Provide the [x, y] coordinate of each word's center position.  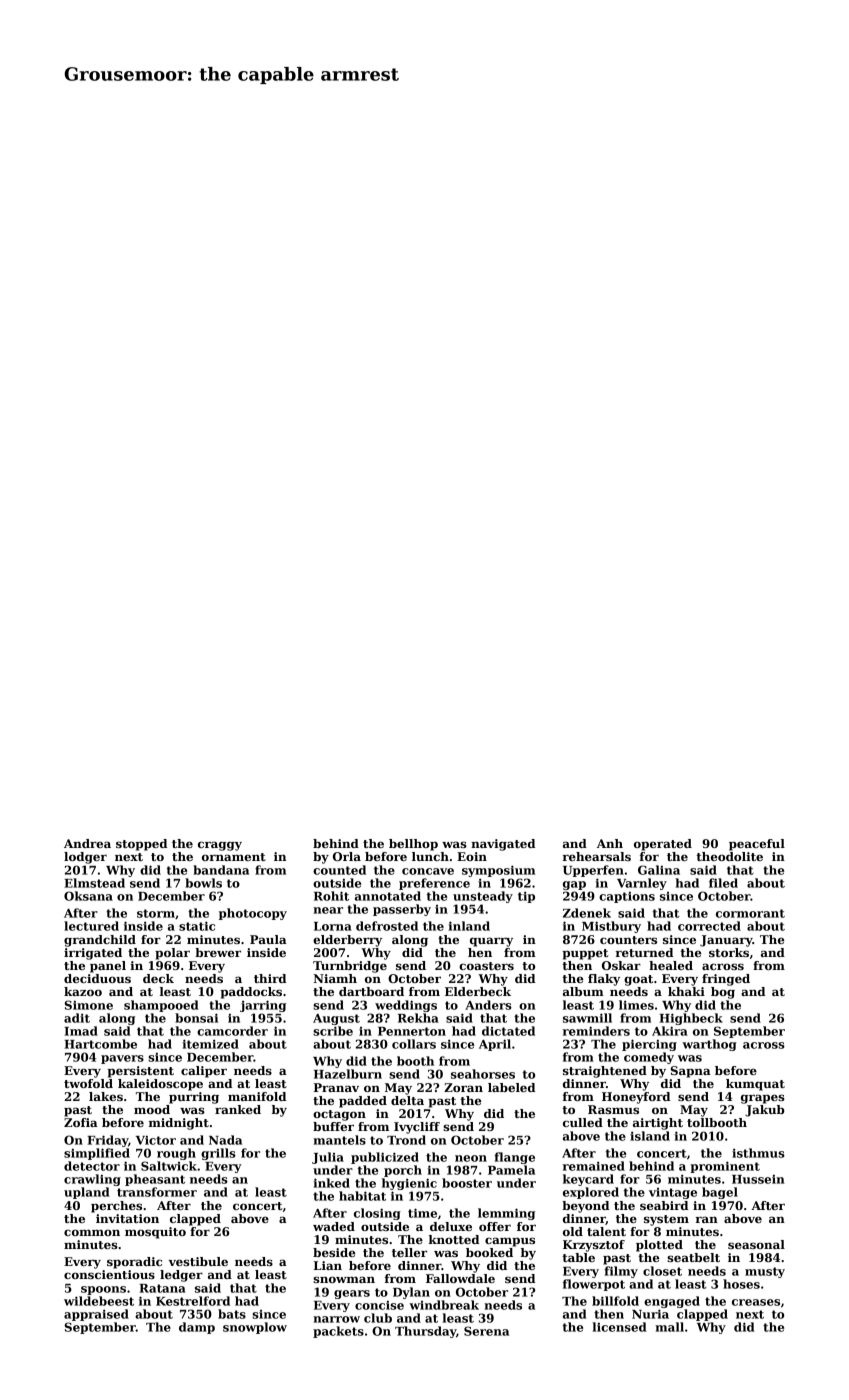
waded [334, 1226]
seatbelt [693, 1257]
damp [197, 1328]
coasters [486, 966]
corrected [709, 926]
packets [338, 1332]
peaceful [757, 845]
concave [428, 871]
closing [377, 1214]
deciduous [97, 978]
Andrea [87, 843]
